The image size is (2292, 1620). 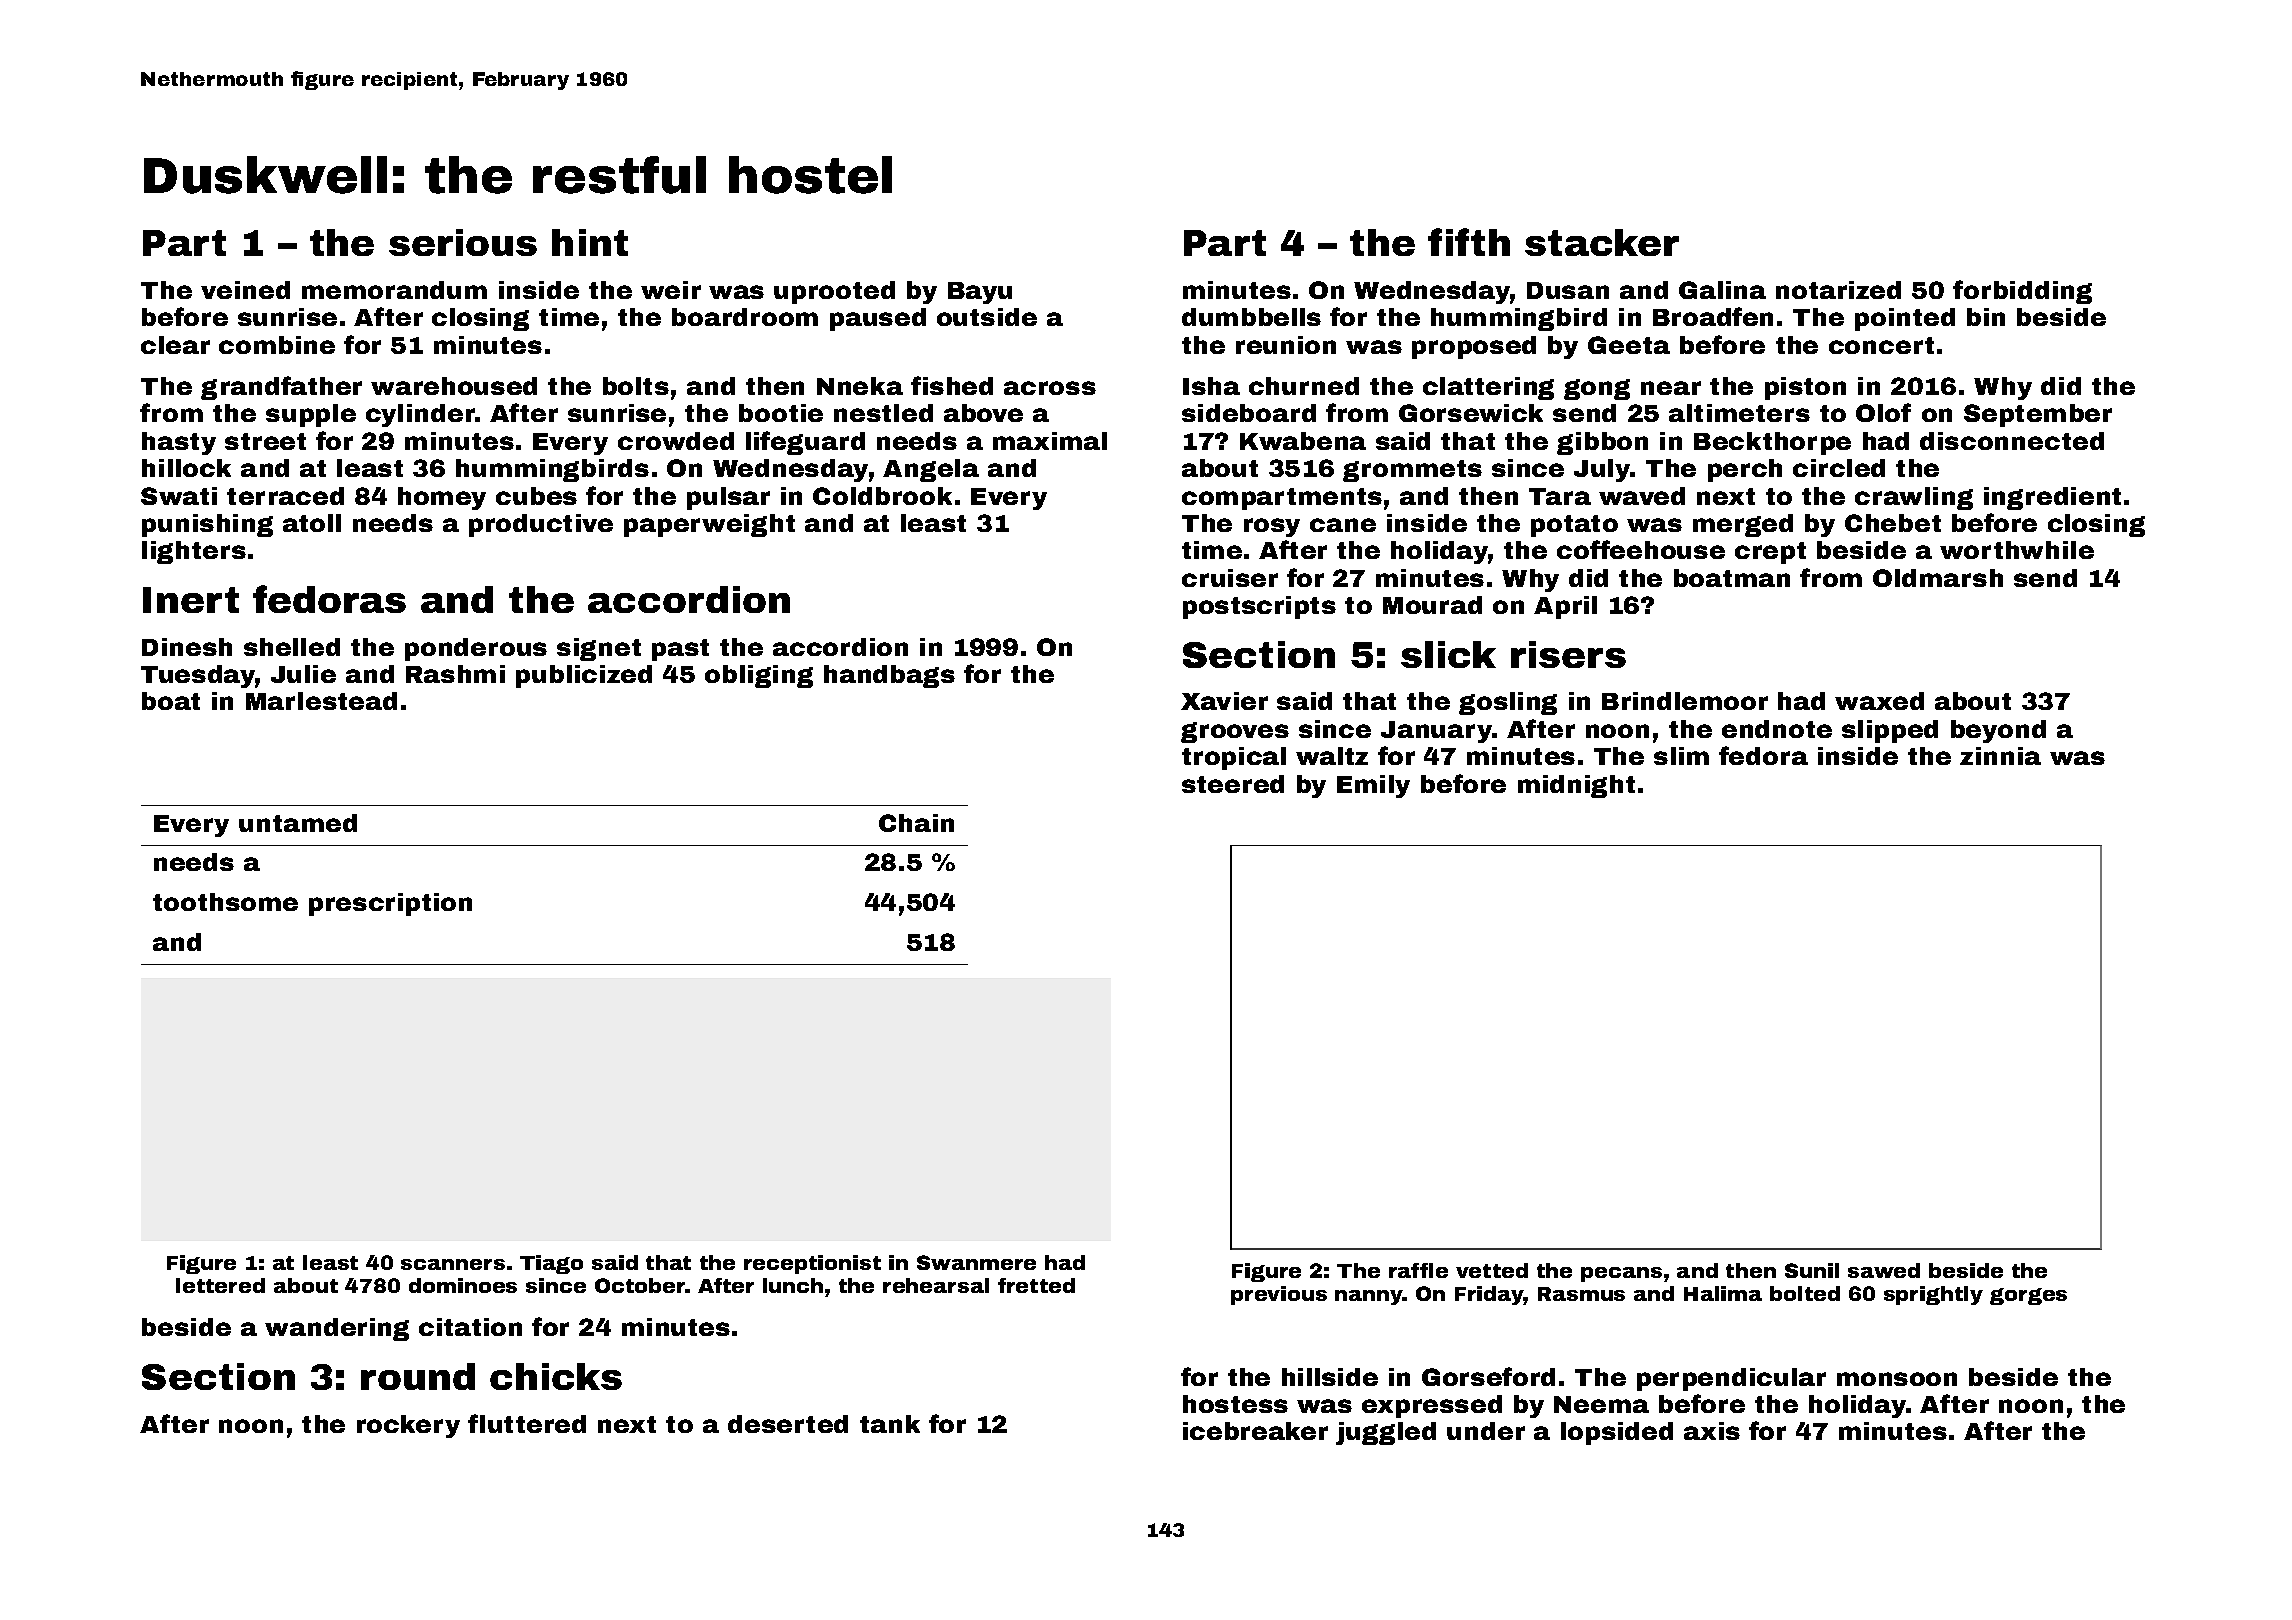 I want to click on rockery, so click(x=408, y=1426).
